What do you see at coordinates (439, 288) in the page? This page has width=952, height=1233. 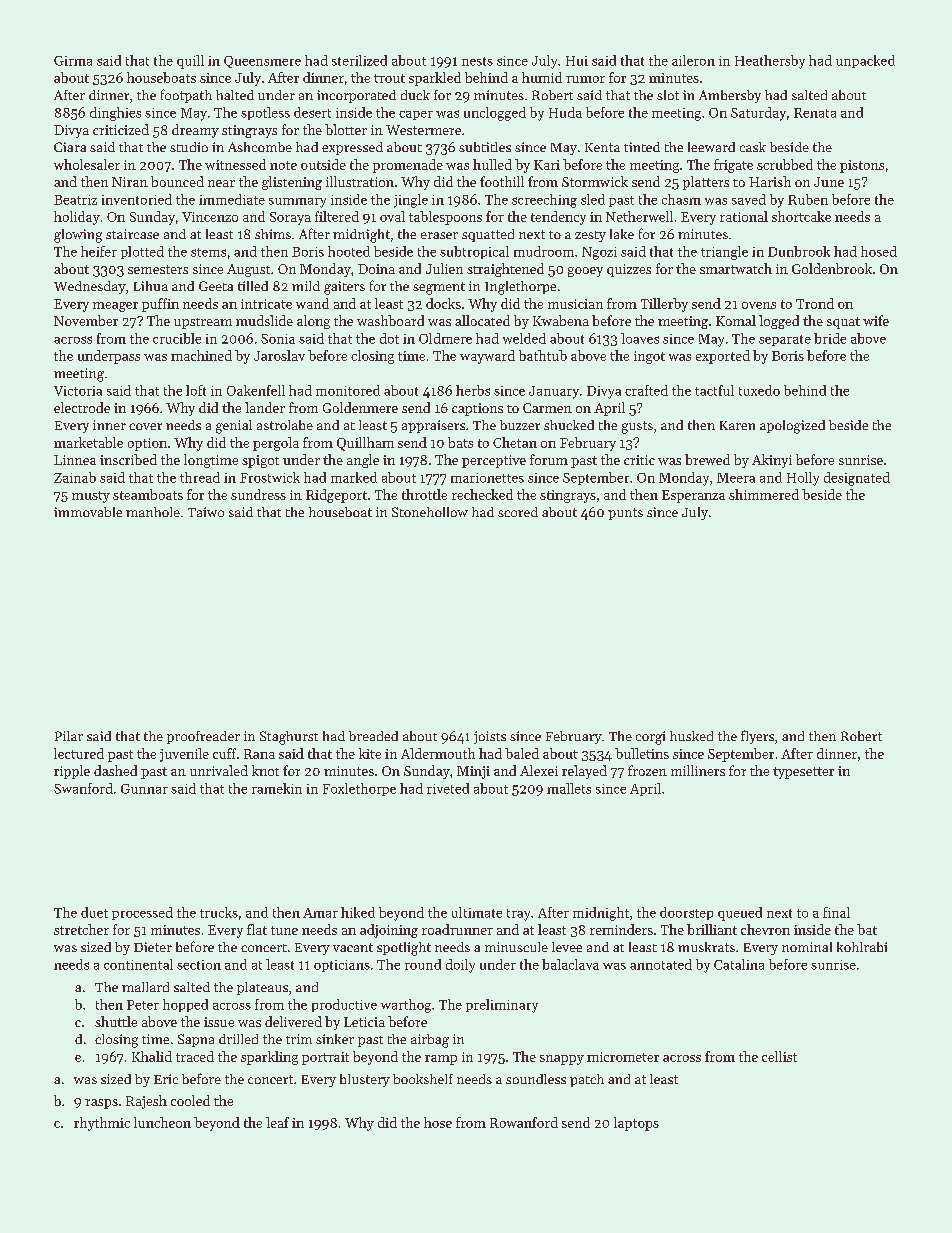 I see `segment` at bounding box center [439, 288].
